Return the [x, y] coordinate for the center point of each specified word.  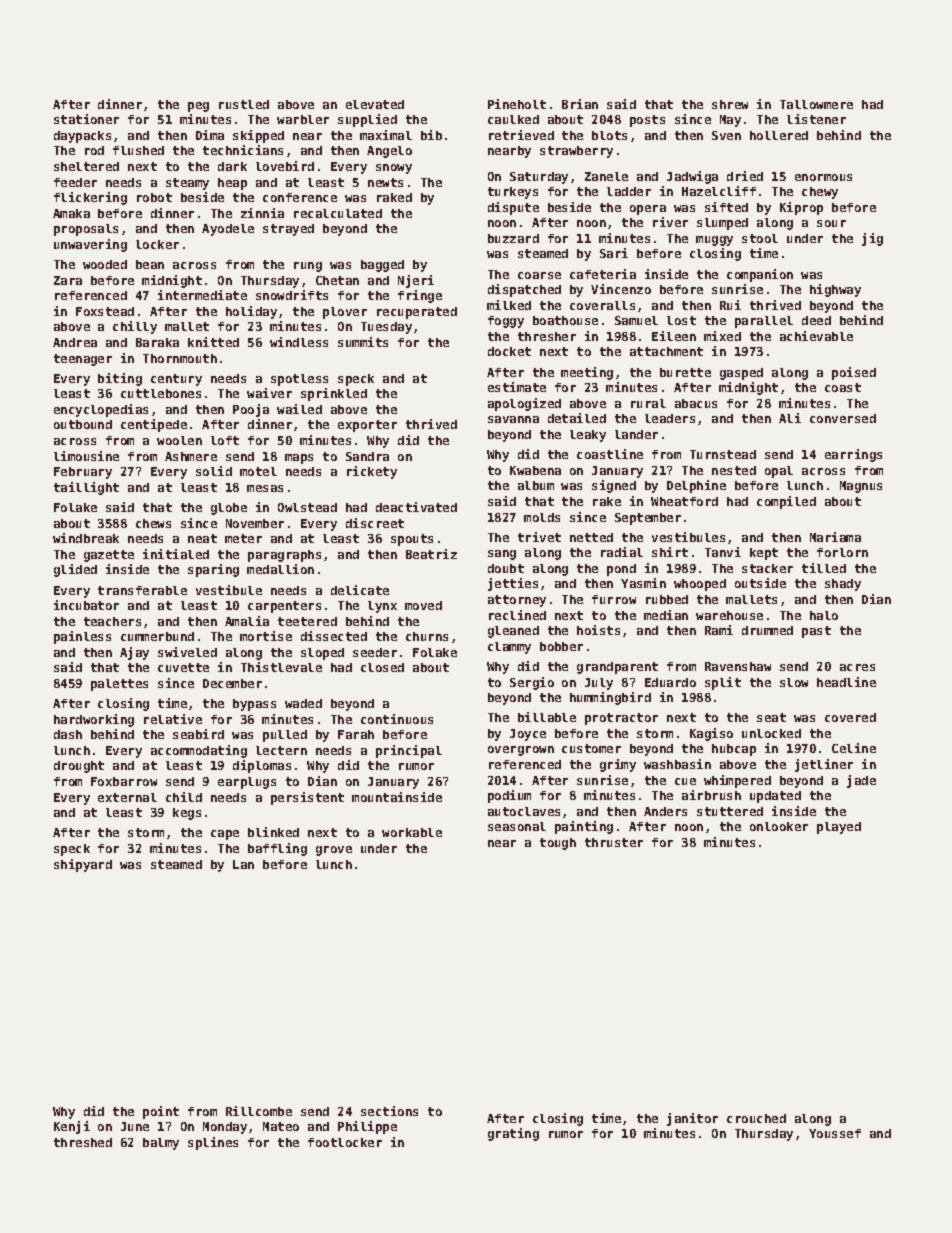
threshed [83, 1142]
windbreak [86, 538]
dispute [513, 208]
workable [412, 832]
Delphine [696, 486]
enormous [823, 177]
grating [513, 1134]
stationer [86, 119]
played [839, 828]
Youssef [835, 1133]
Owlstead [307, 507]
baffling [277, 849]
